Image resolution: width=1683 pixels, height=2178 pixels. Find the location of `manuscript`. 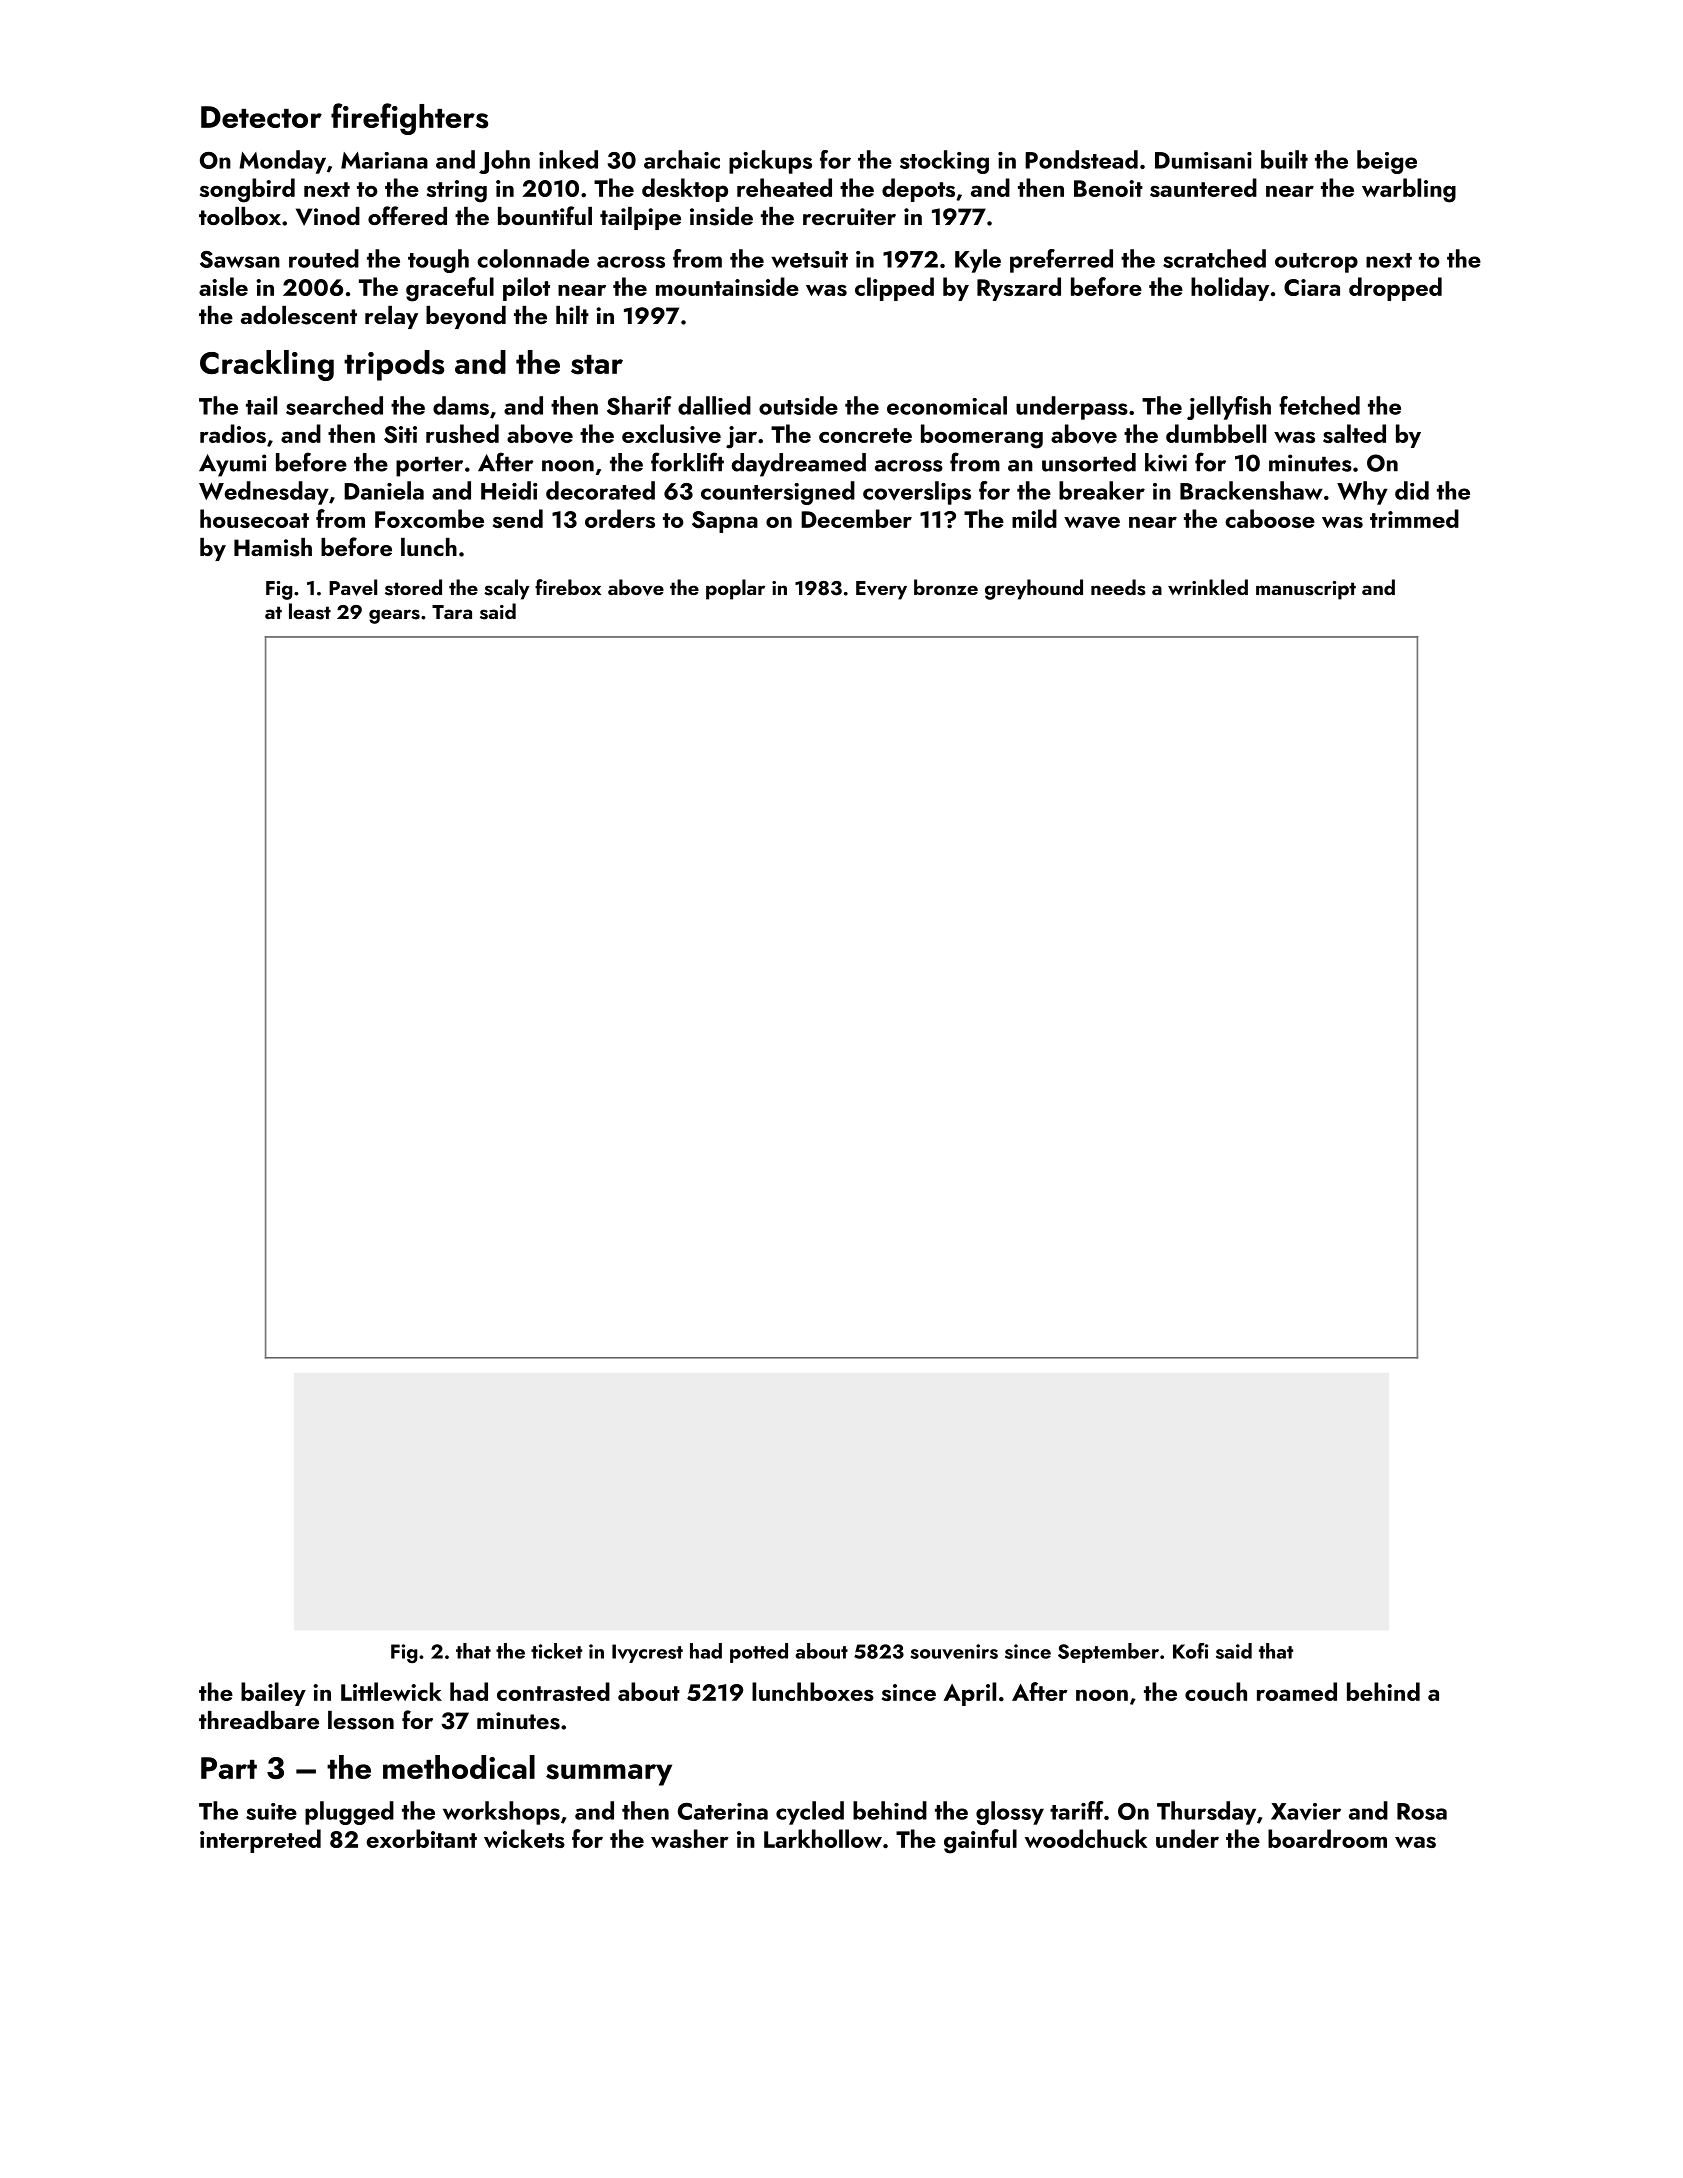

manuscript is located at coordinates (1306, 590).
